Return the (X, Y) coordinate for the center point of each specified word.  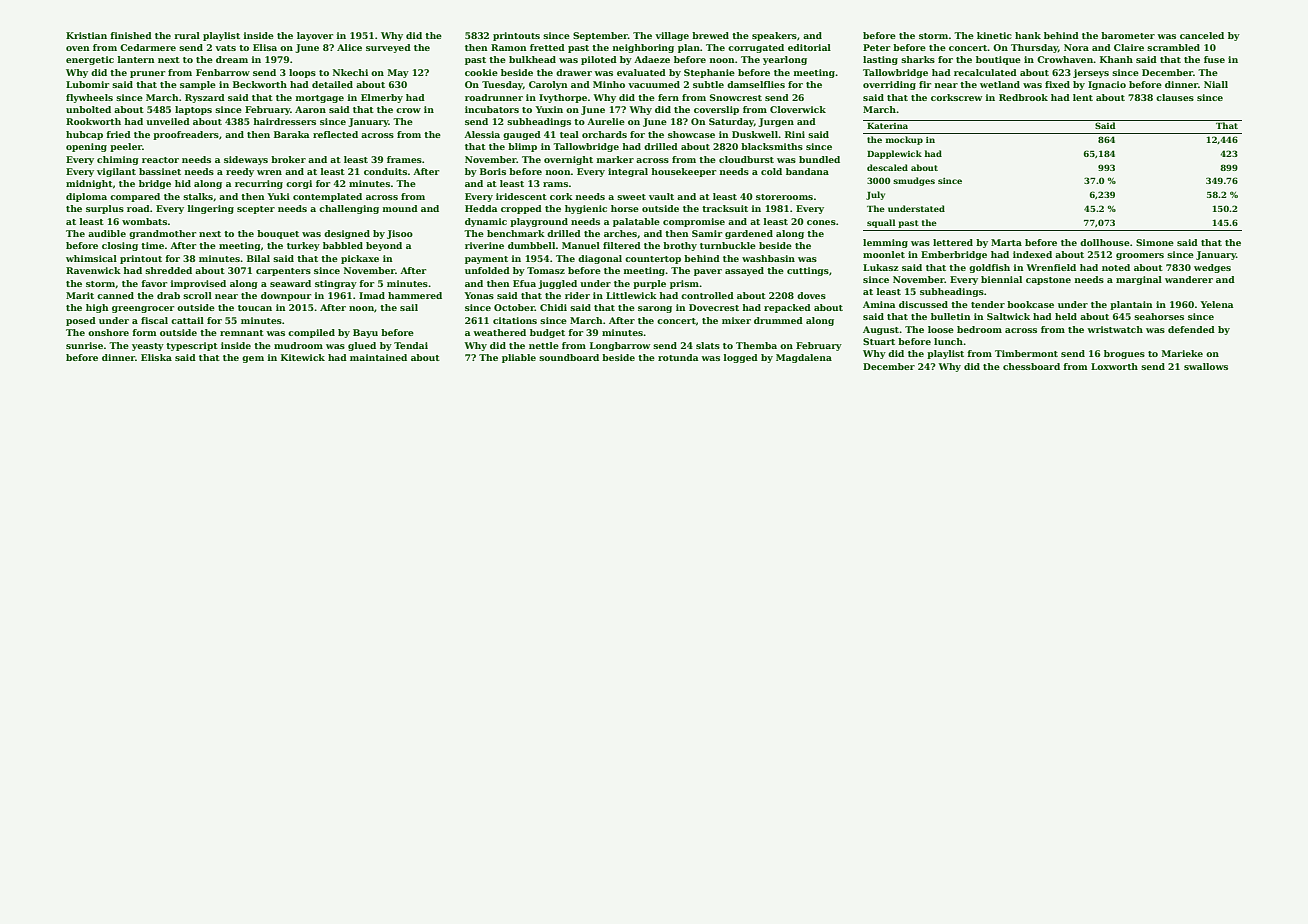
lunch (948, 341)
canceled (1202, 35)
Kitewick (303, 357)
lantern (136, 59)
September (600, 36)
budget (547, 333)
